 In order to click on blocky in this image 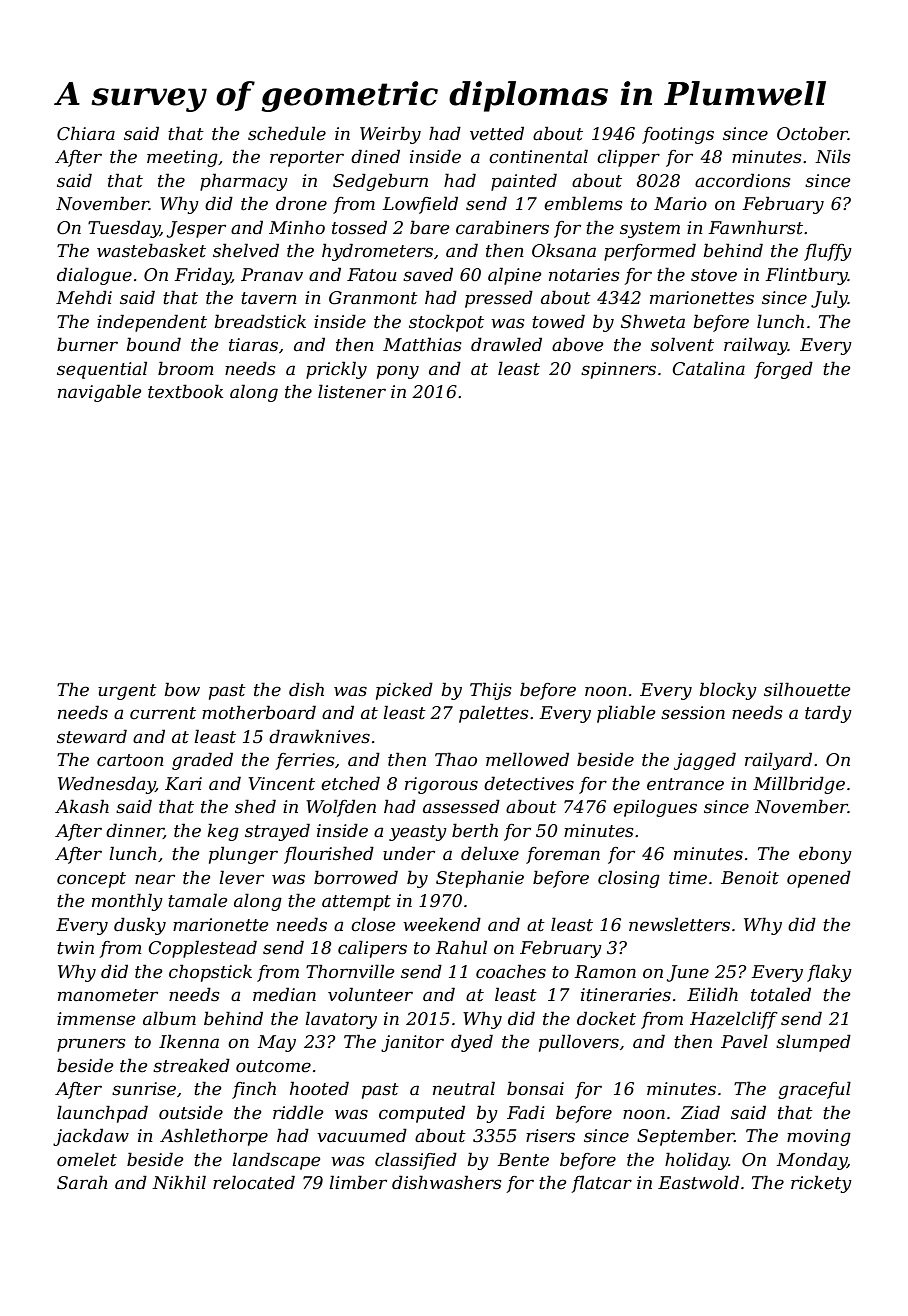, I will do `click(728, 691)`.
